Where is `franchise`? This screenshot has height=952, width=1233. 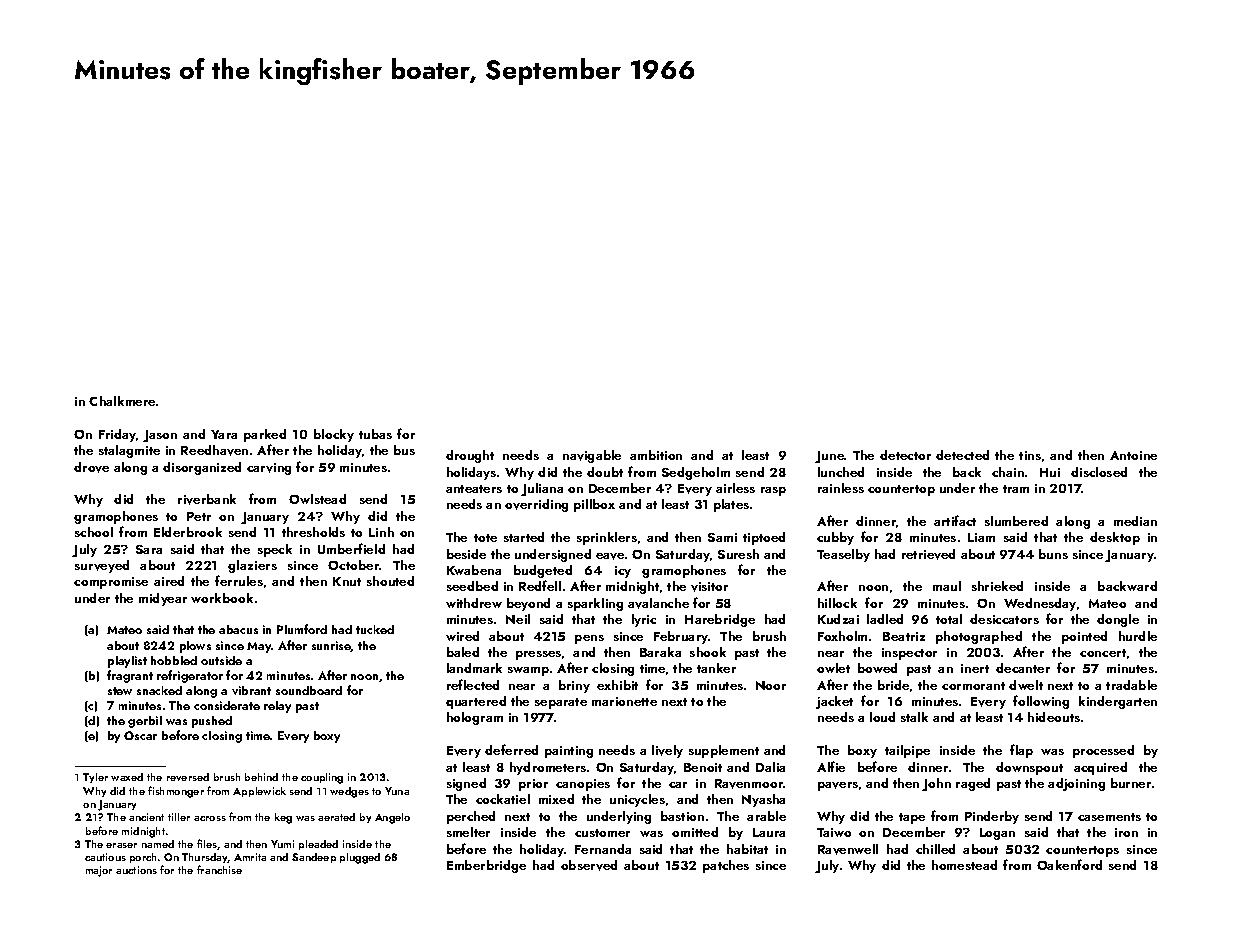 franchise is located at coordinates (219, 869).
